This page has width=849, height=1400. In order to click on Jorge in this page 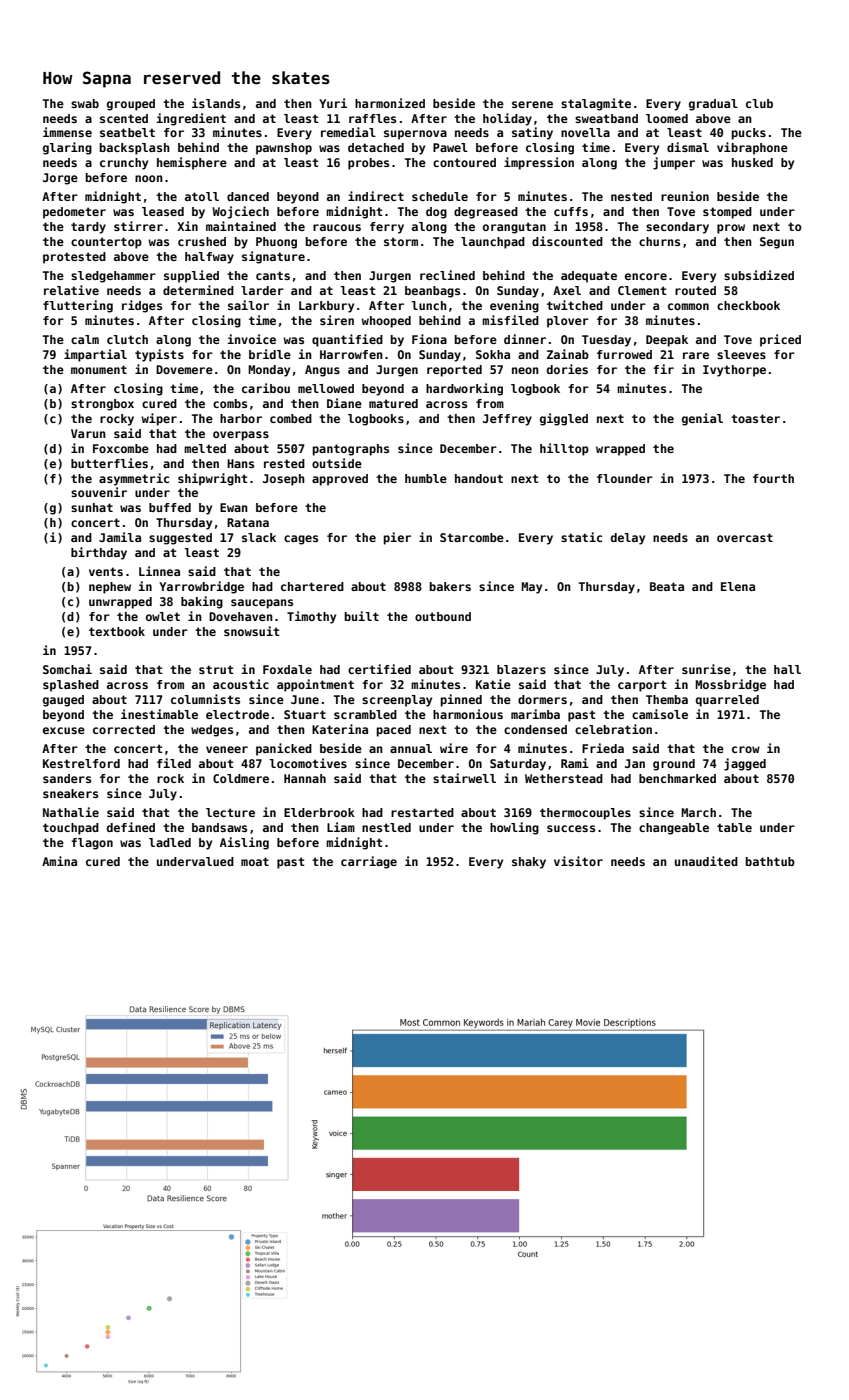, I will do `click(60, 179)`.
